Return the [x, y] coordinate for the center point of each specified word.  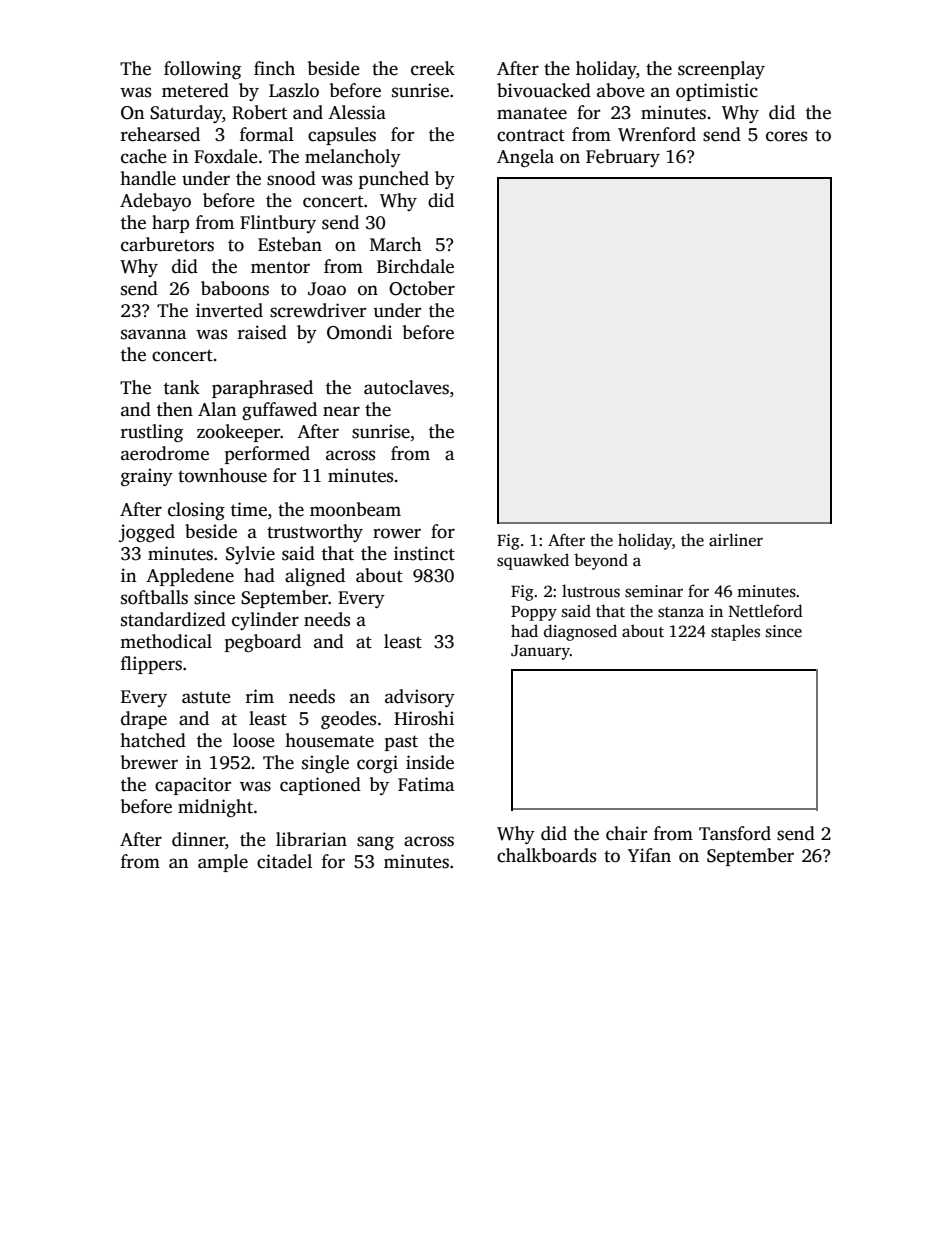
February [623, 158]
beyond [601, 561]
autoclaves [406, 387]
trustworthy [315, 533]
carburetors [167, 244]
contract [531, 135]
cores [786, 136]
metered [195, 90]
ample [223, 863]
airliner [736, 540]
